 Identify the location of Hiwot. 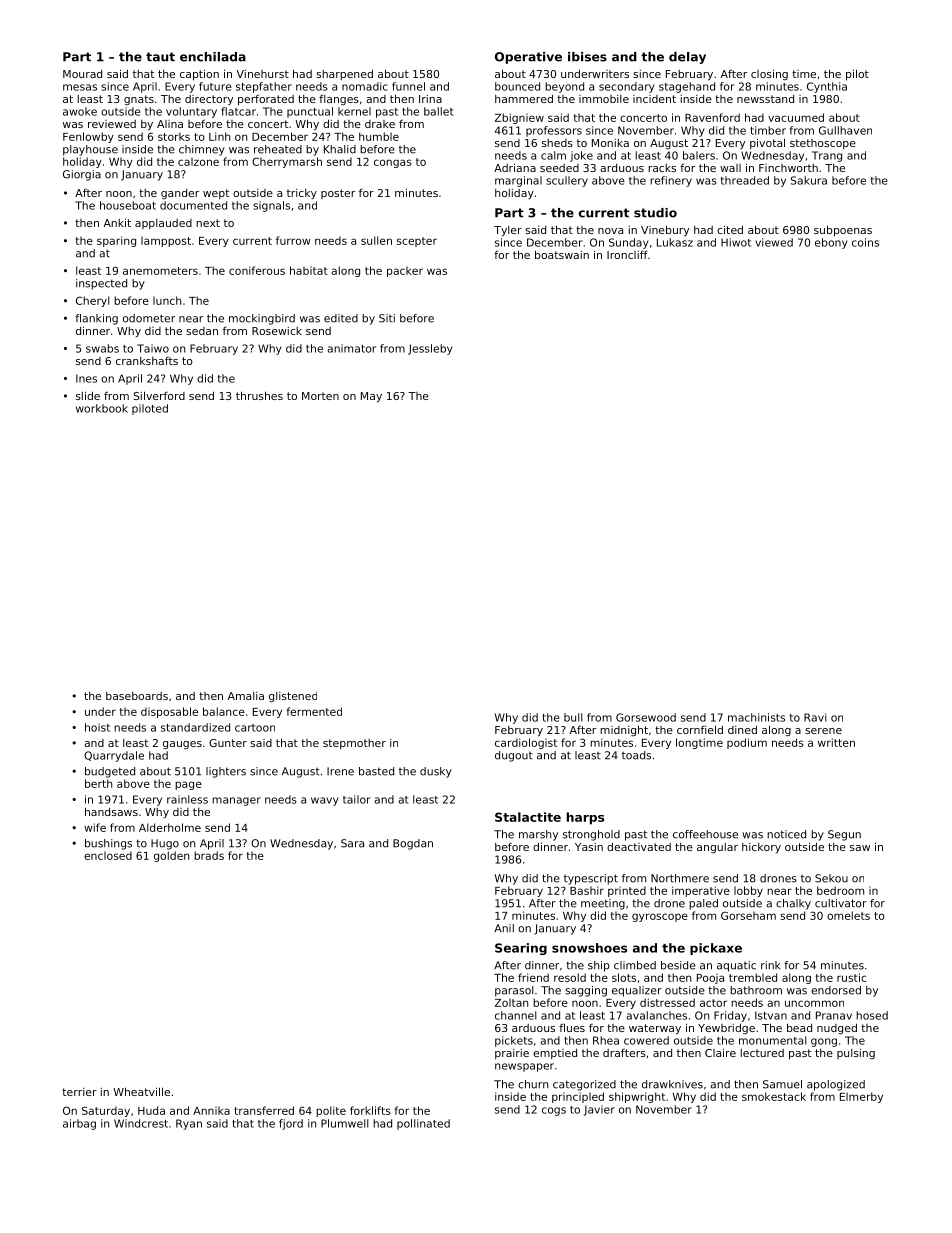
(736, 242).
